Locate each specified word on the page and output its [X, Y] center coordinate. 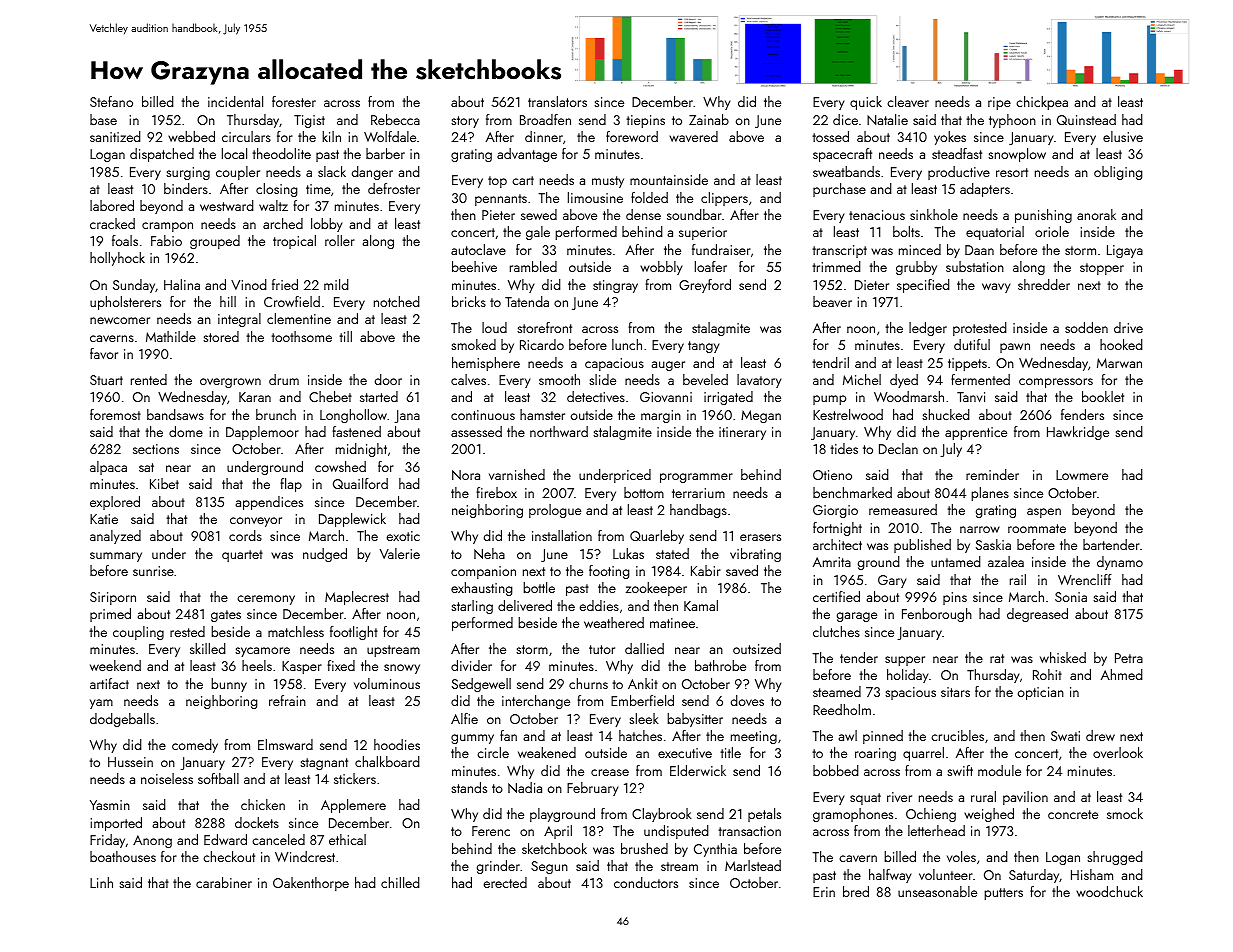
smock [1125, 813]
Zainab [709, 119]
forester [294, 101]
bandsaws [175, 414]
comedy [195, 746]
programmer [696, 478]
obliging [1118, 173]
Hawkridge [1078, 433]
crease [610, 772]
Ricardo [542, 344]
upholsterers [125, 303]
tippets [967, 364]
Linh [101, 882]
